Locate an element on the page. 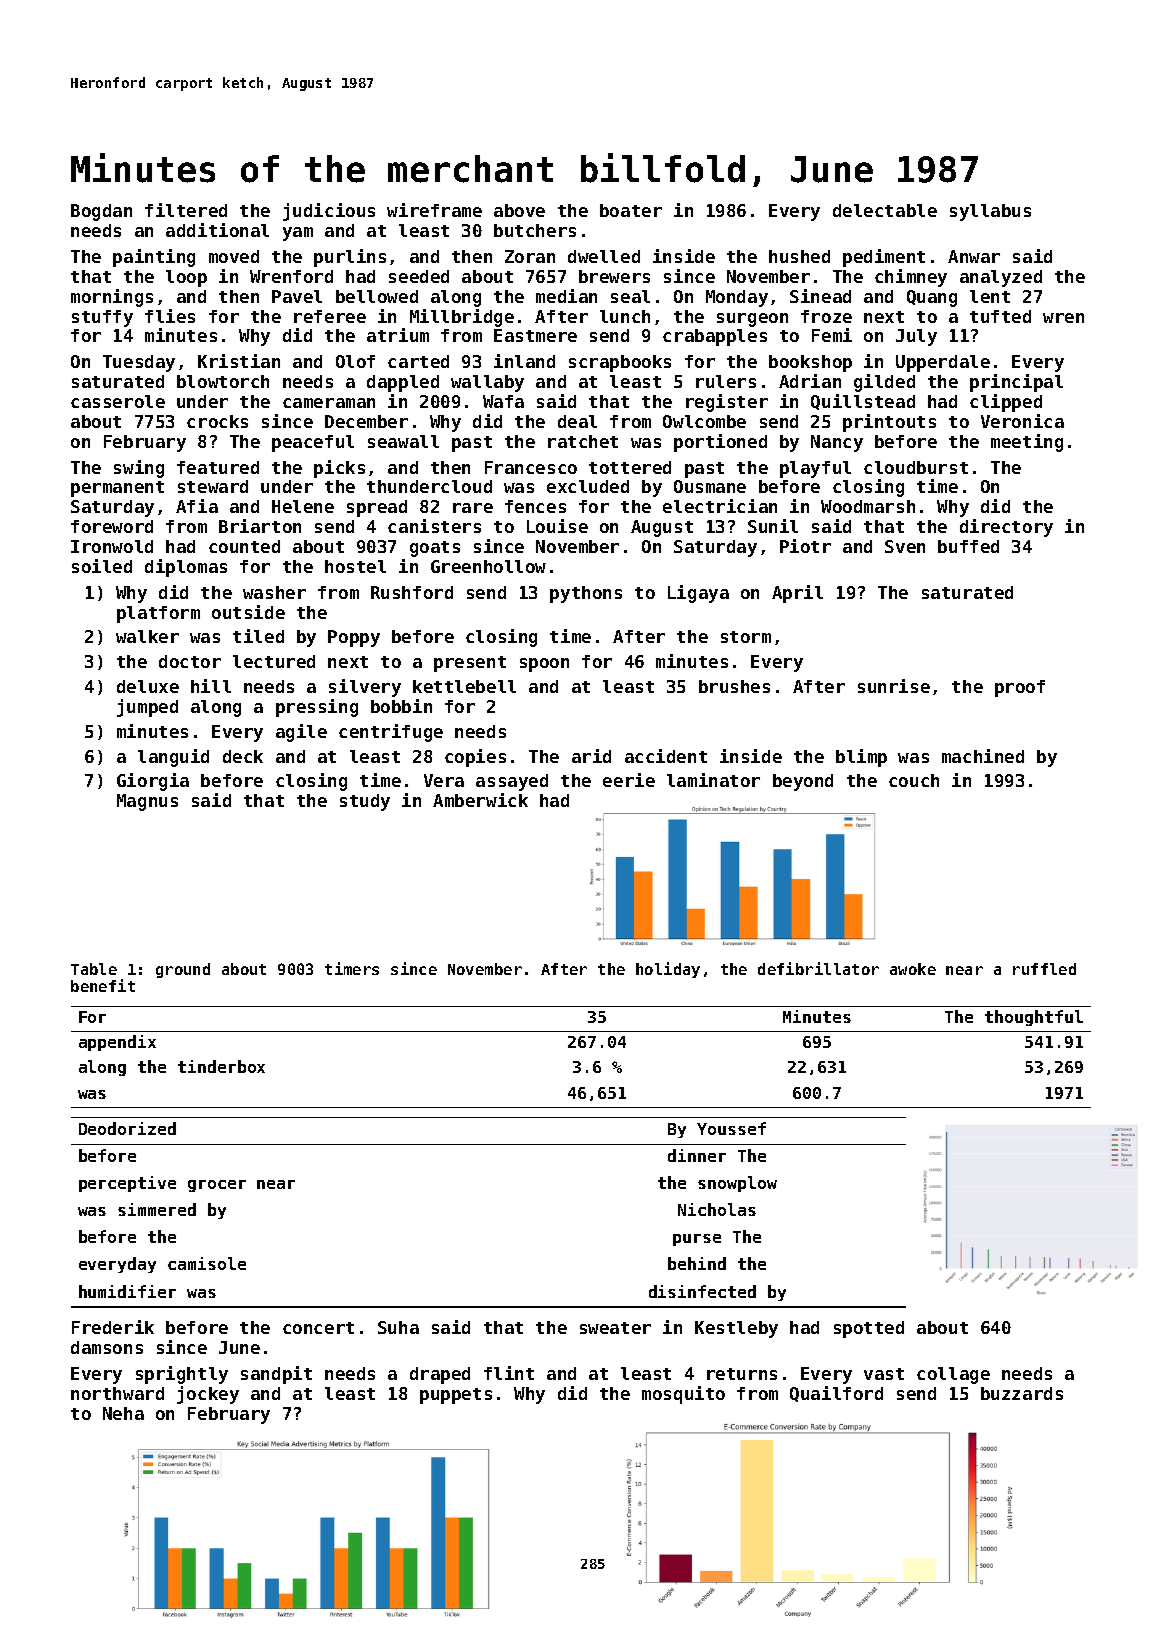 The width and height of the image is (1162, 1644). Quailford is located at coordinates (836, 1394).
